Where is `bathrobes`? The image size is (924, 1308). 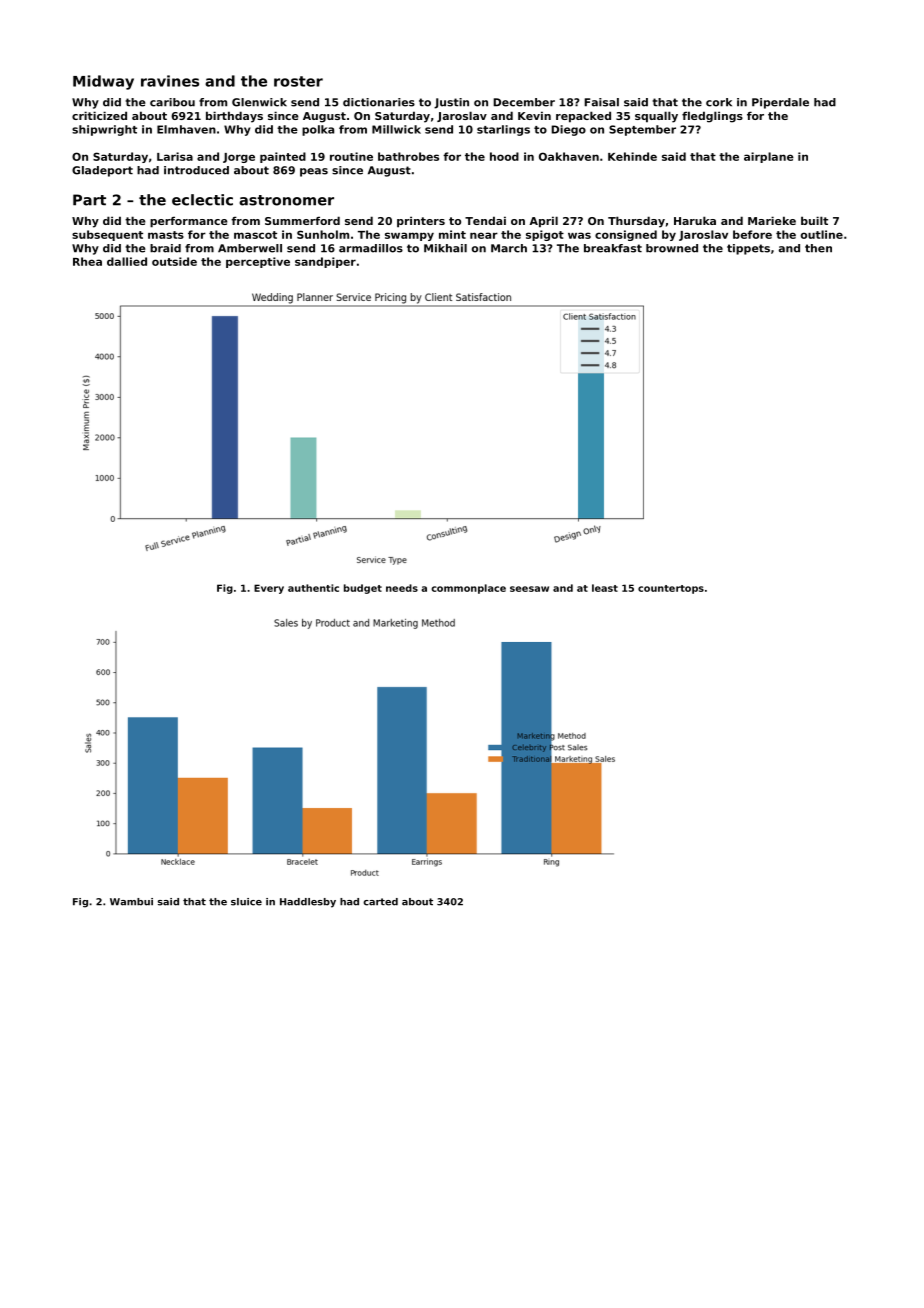 bathrobes is located at coordinates (408, 156).
